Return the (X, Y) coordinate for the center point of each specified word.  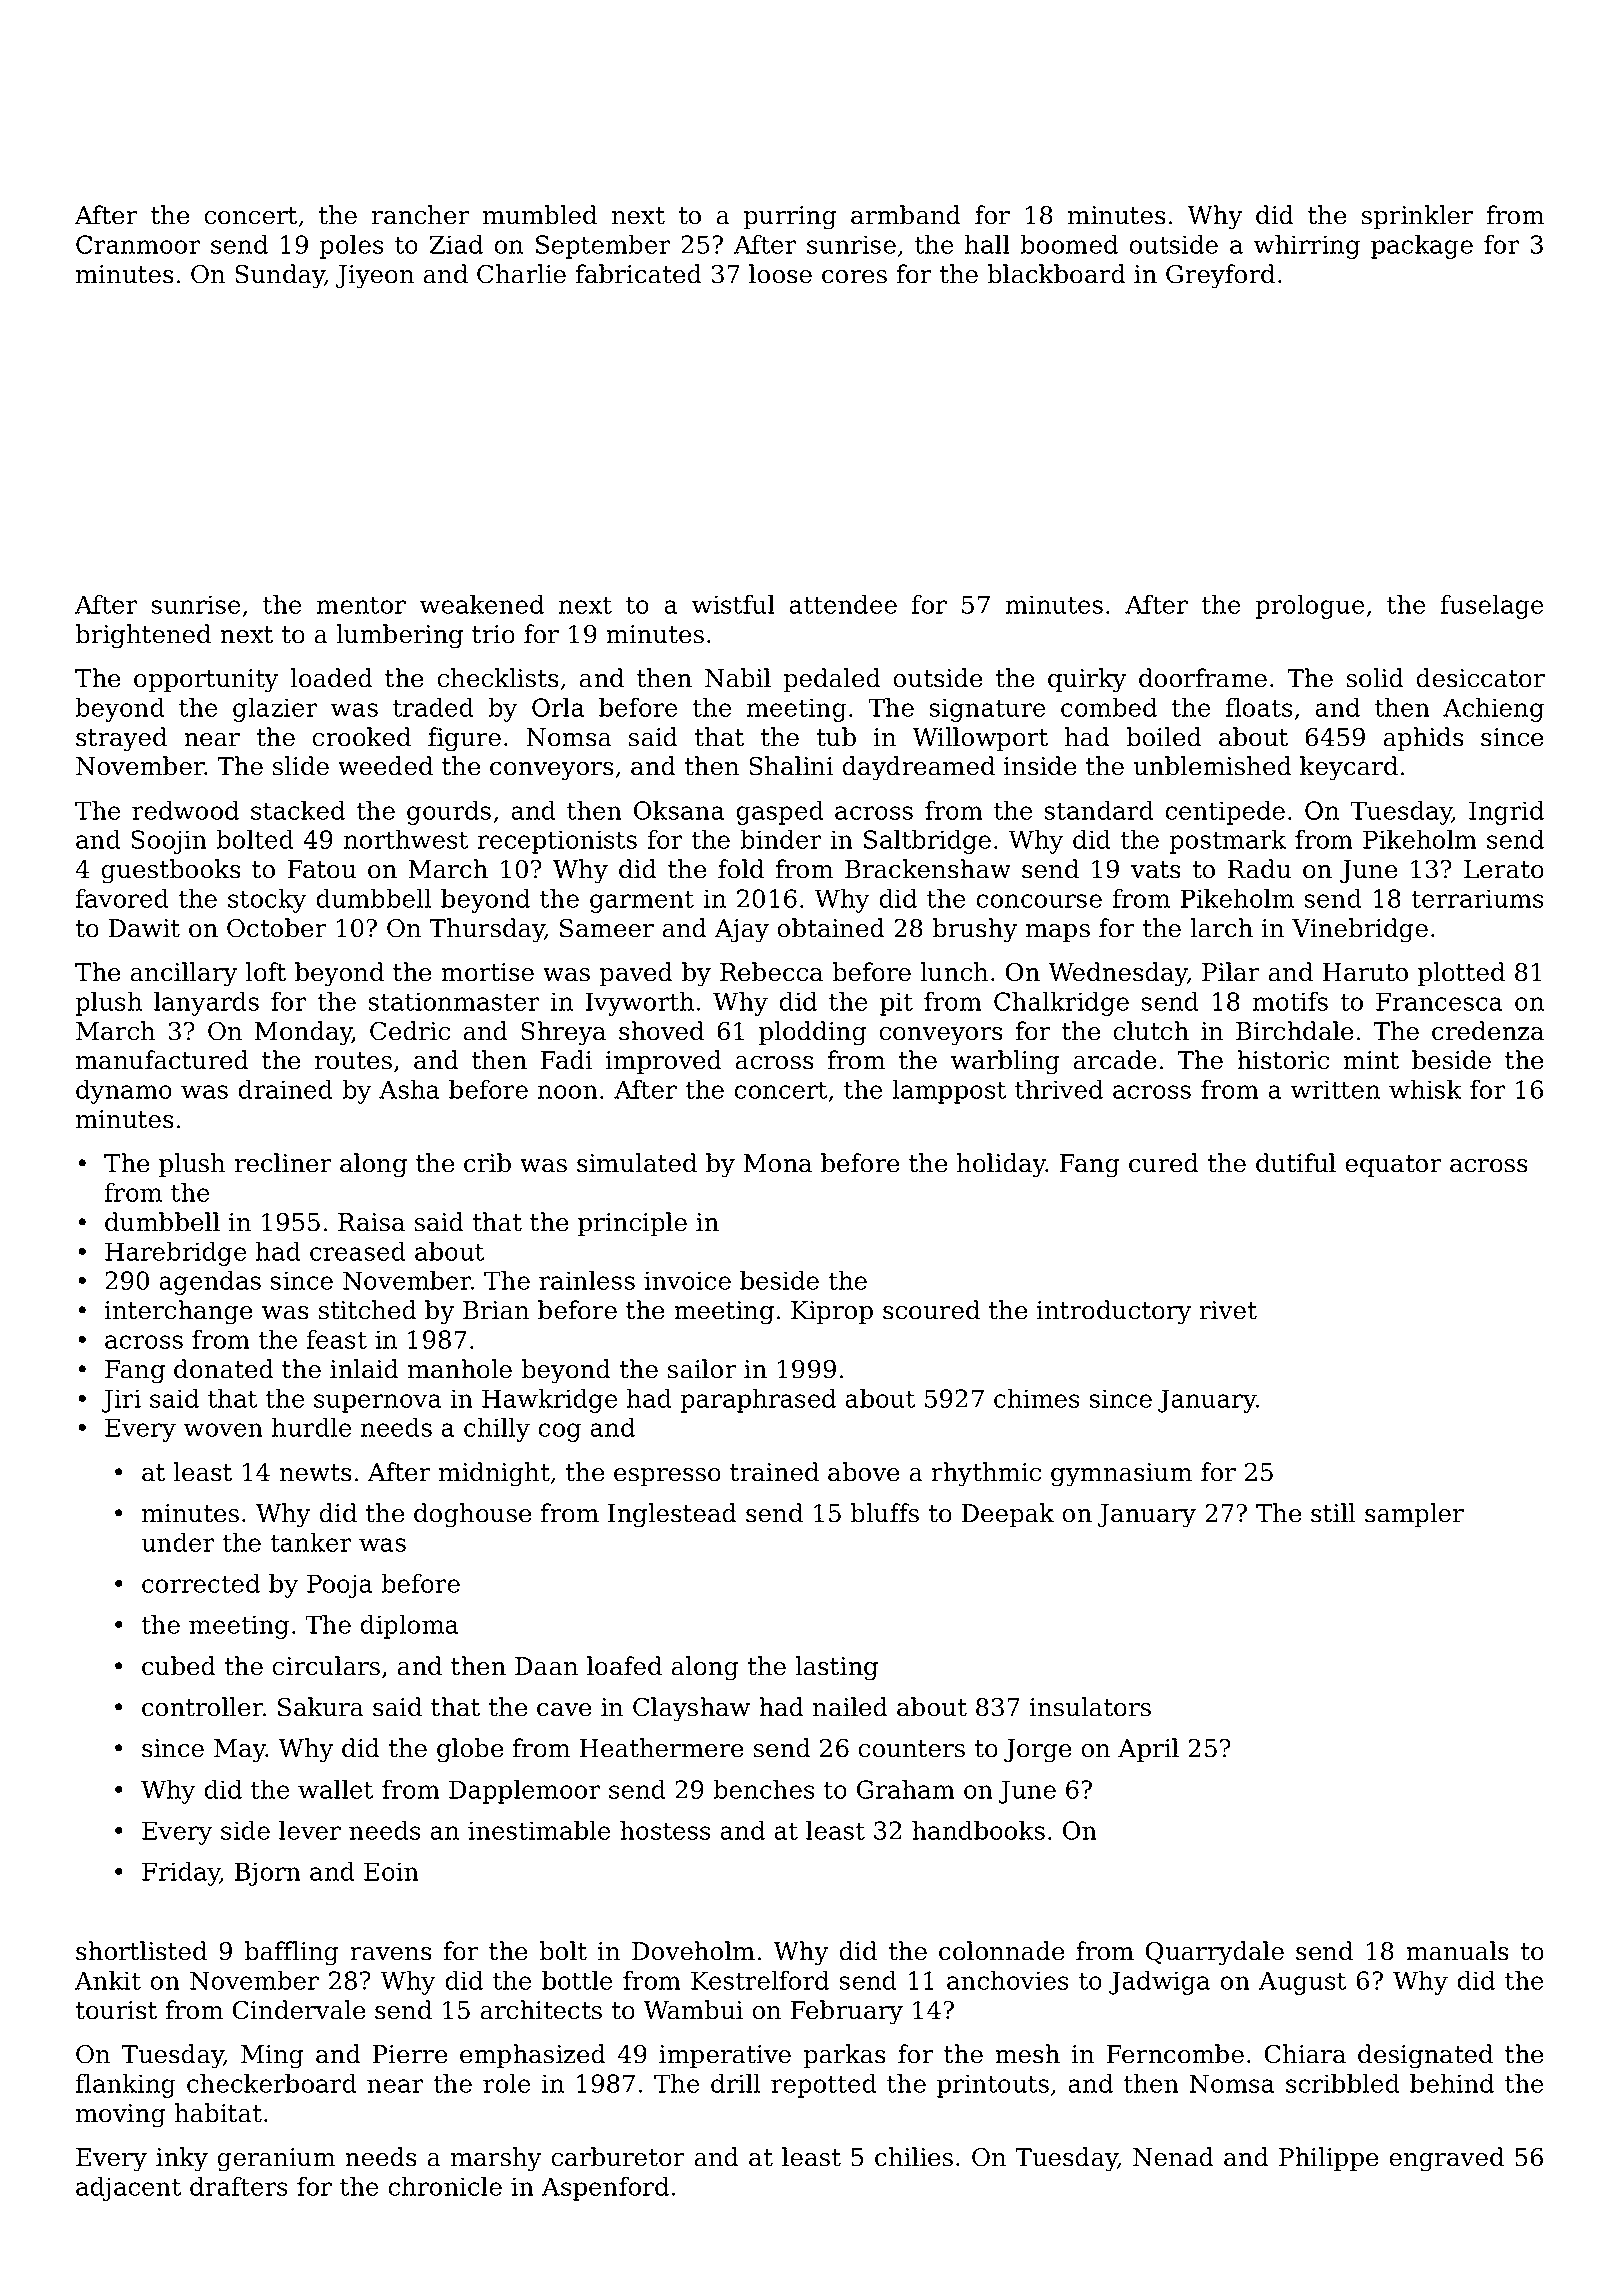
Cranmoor (138, 244)
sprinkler (1417, 217)
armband (906, 215)
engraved (1446, 2159)
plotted (1461, 974)
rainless (587, 1280)
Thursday (487, 930)
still (1333, 1513)
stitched (368, 1310)
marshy (496, 2159)
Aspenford (605, 2189)
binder (780, 839)
